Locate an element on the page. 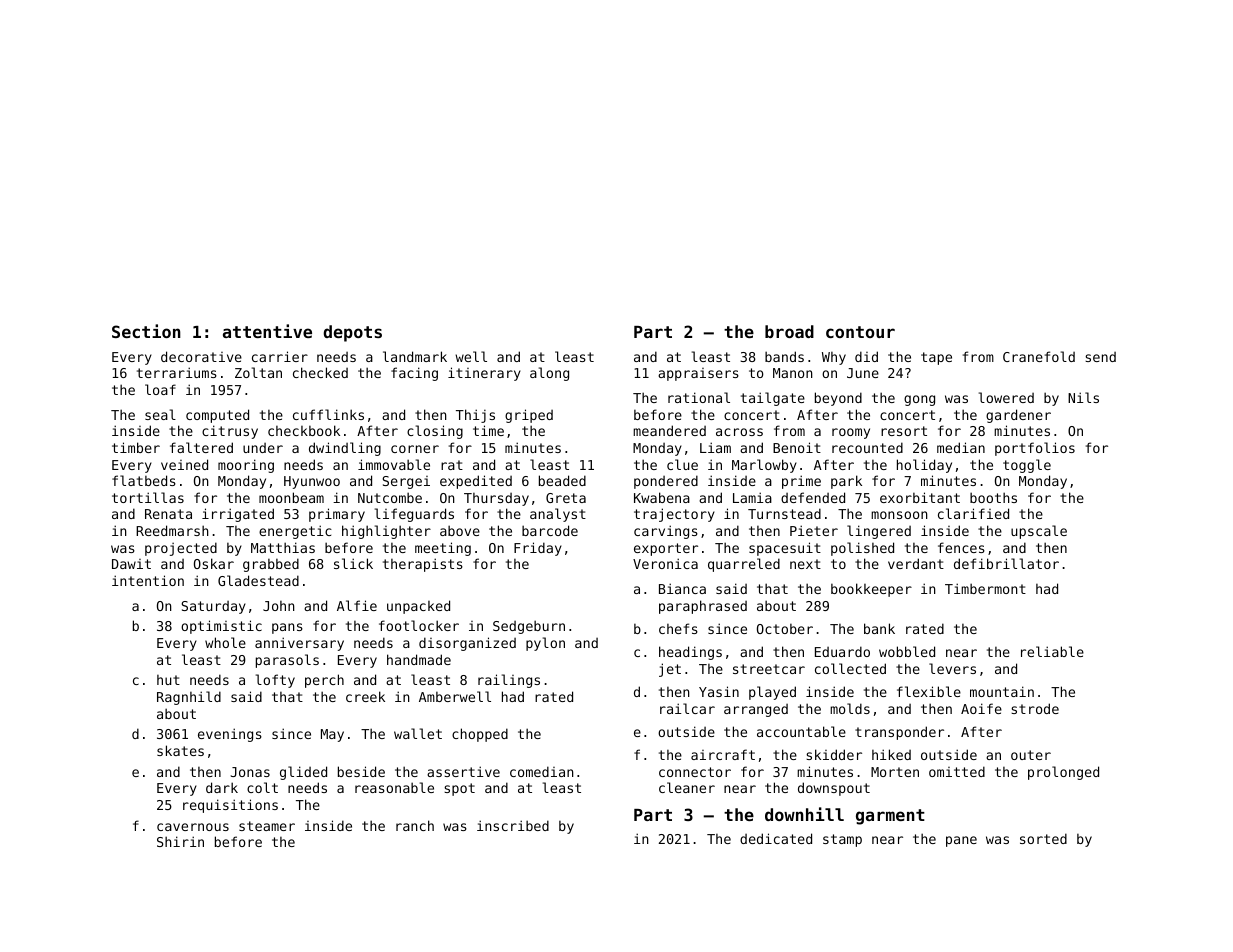  cleaner is located at coordinates (687, 787).
